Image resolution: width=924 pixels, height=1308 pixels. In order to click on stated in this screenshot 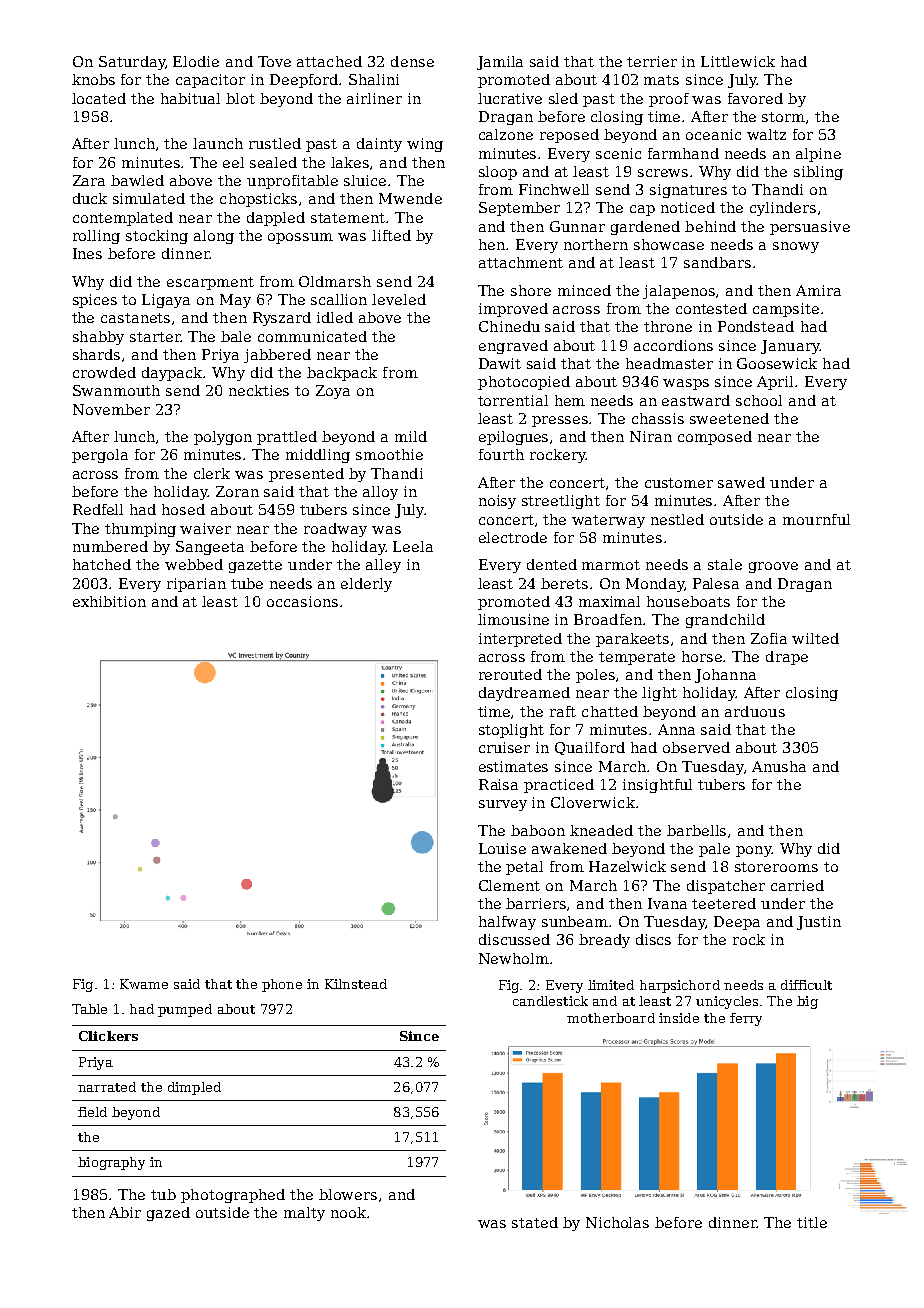, I will do `click(535, 1222)`.
